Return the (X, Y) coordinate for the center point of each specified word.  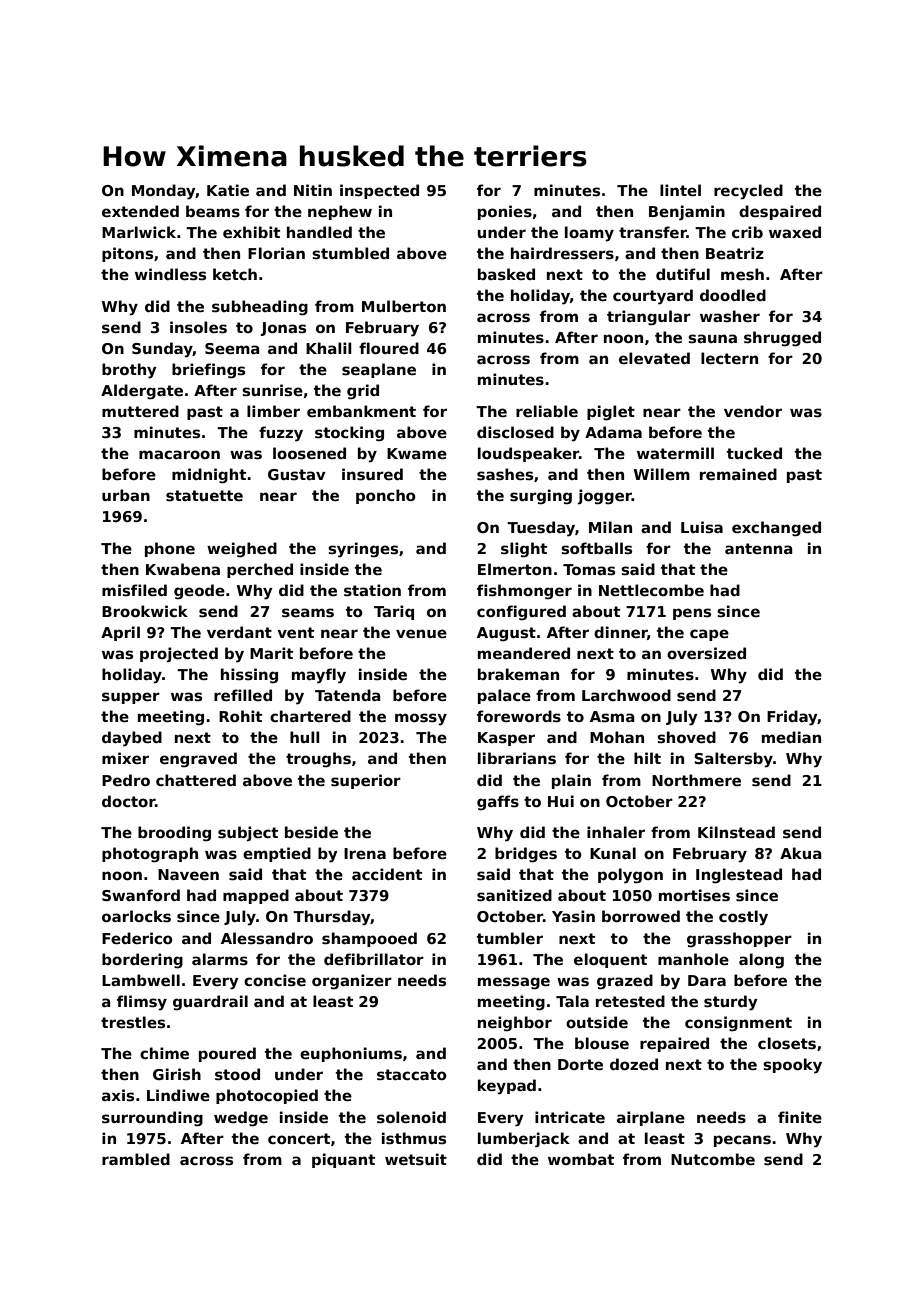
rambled (136, 1159)
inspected (379, 191)
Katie (228, 190)
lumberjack (524, 1140)
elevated (654, 358)
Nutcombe (713, 1159)
